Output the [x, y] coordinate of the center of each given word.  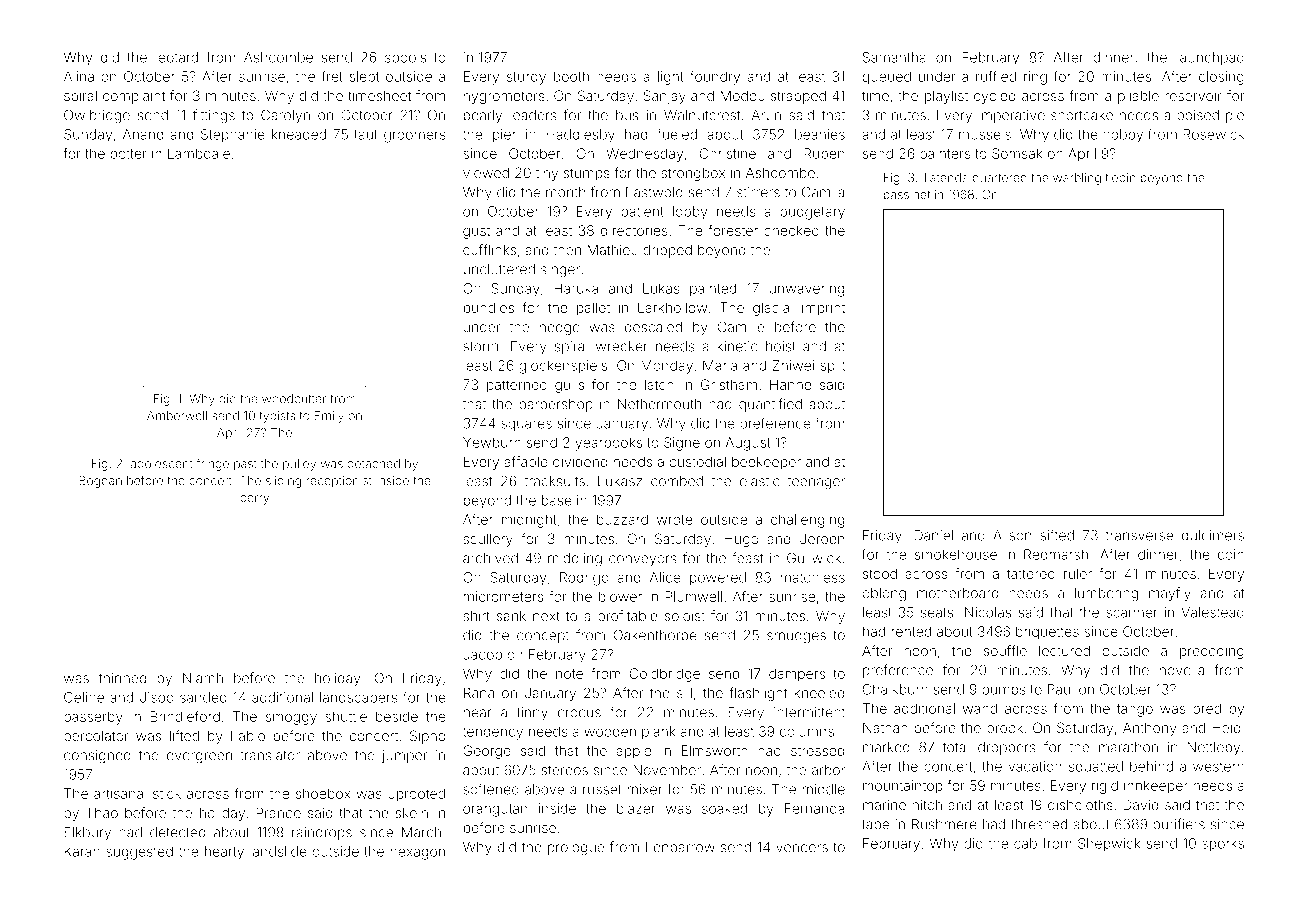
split [832, 367]
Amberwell [177, 416]
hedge [560, 328]
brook [1005, 728]
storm [480, 347]
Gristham [729, 384]
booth [571, 76]
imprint [823, 309]
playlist [946, 97]
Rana [479, 692]
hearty [224, 853]
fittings [214, 116]
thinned [122, 678]
